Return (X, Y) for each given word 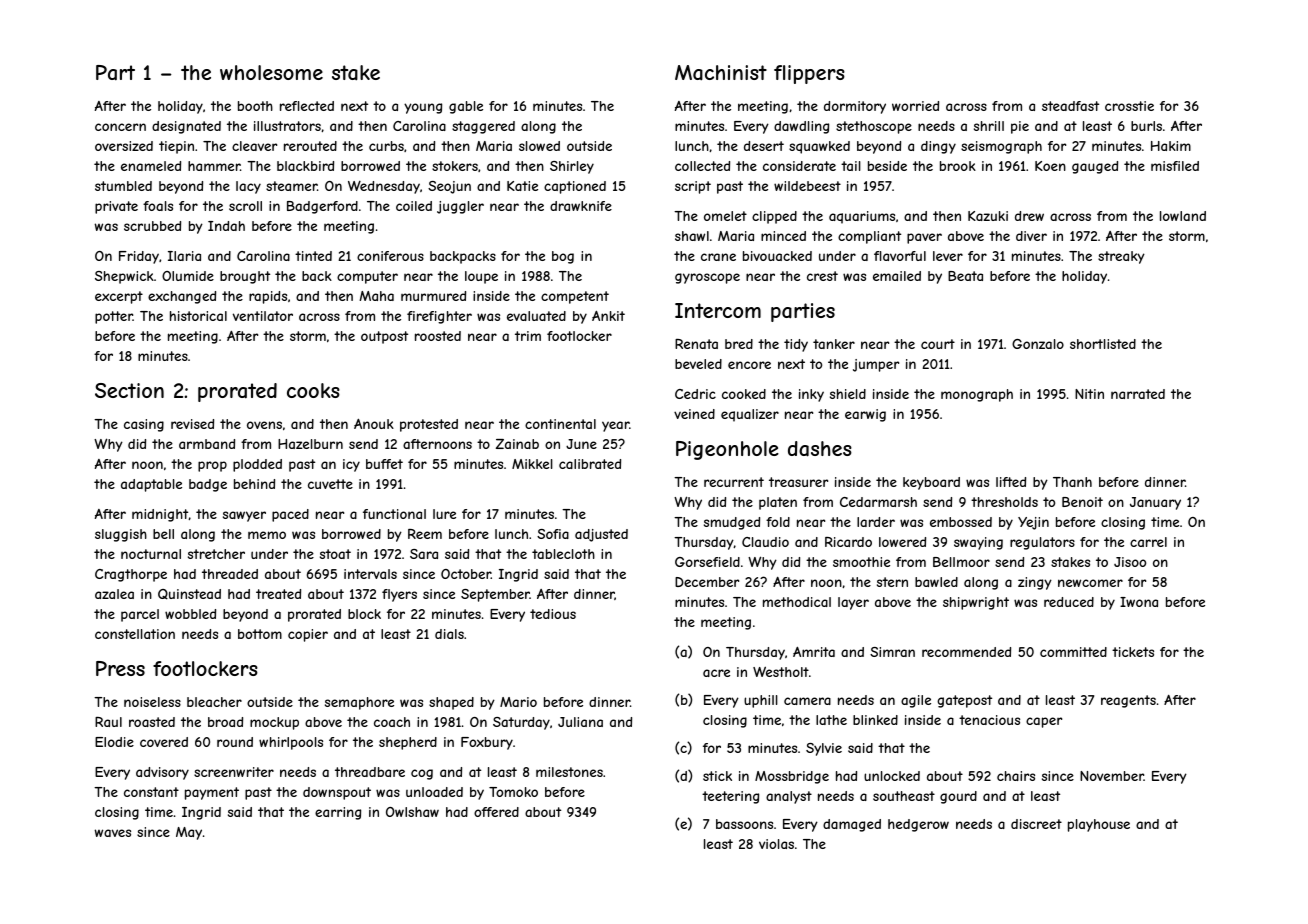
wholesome (271, 72)
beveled (698, 364)
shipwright (976, 603)
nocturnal (151, 554)
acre (716, 673)
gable (466, 107)
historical (198, 316)
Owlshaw (412, 812)
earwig (865, 415)
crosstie (1129, 106)
